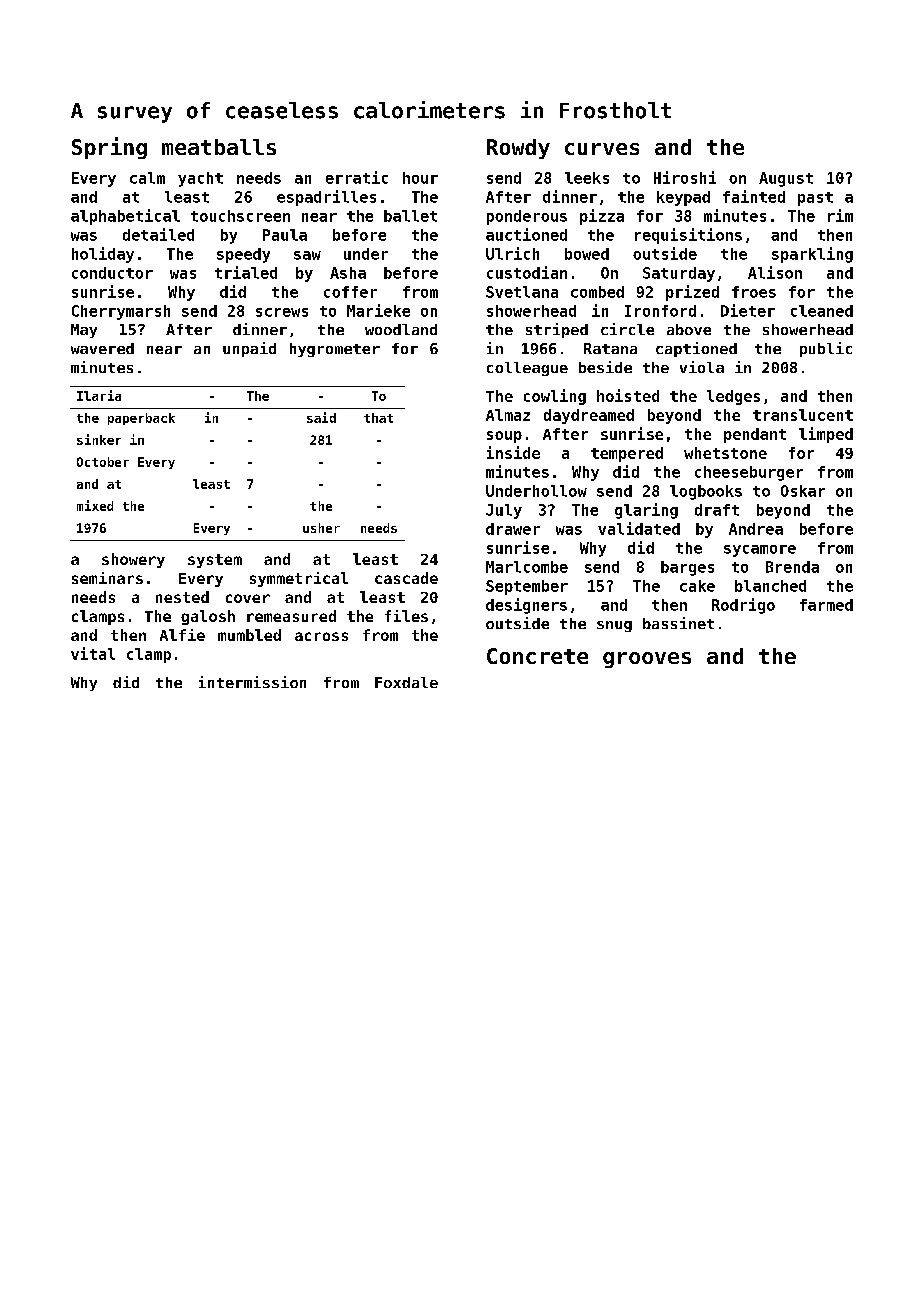 The height and width of the page is (1314, 924). What do you see at coordinates (518, 149) in the page?
I see `Rowdy` at bounding box center [518, 149].
